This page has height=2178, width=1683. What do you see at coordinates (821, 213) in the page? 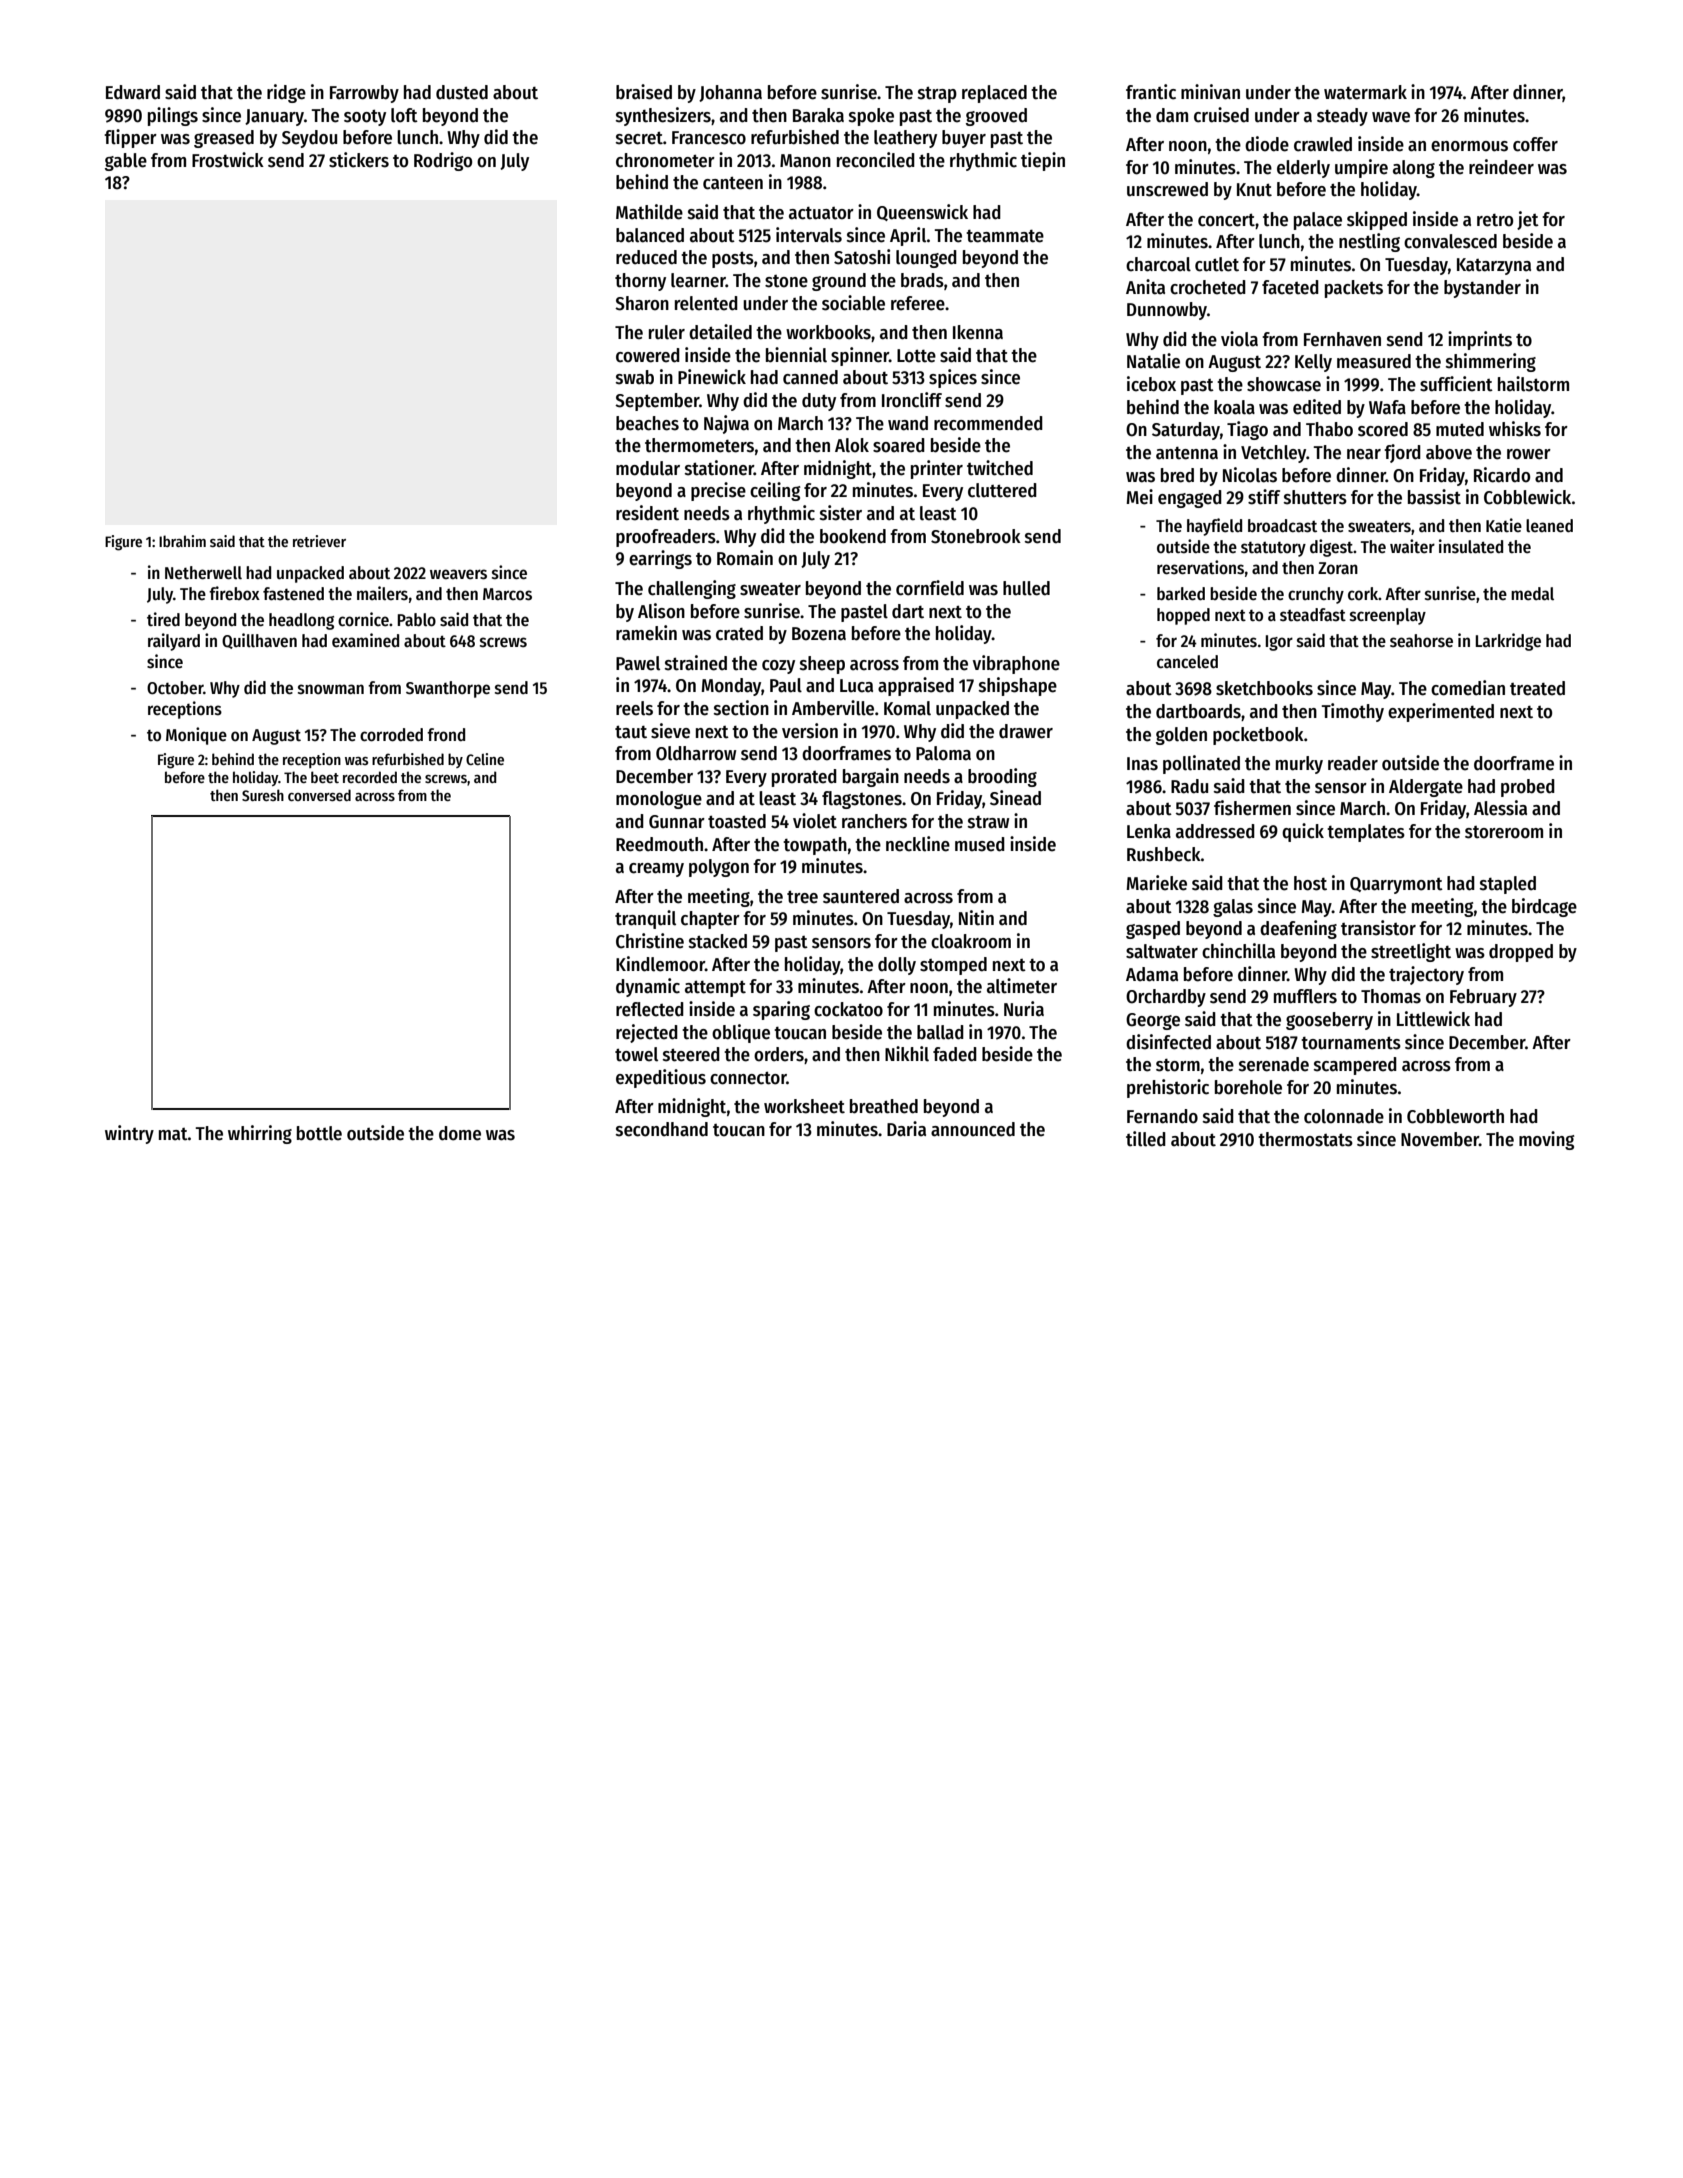
I see `actuator` at bounding box center [821, 213].
